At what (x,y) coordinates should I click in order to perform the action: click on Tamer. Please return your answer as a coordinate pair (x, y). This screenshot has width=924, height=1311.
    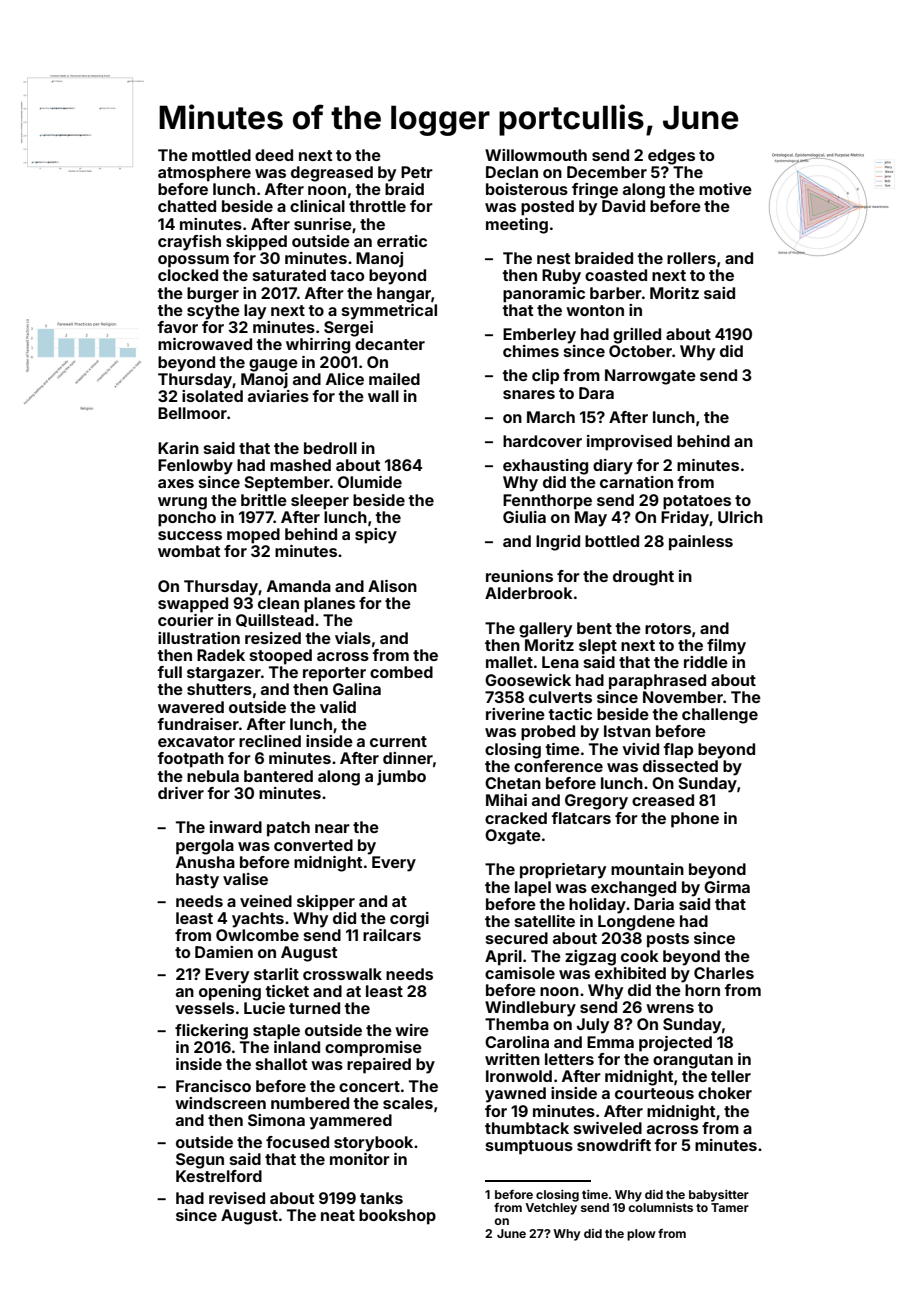
    Looking at the image, I should click on (730, 1207).
